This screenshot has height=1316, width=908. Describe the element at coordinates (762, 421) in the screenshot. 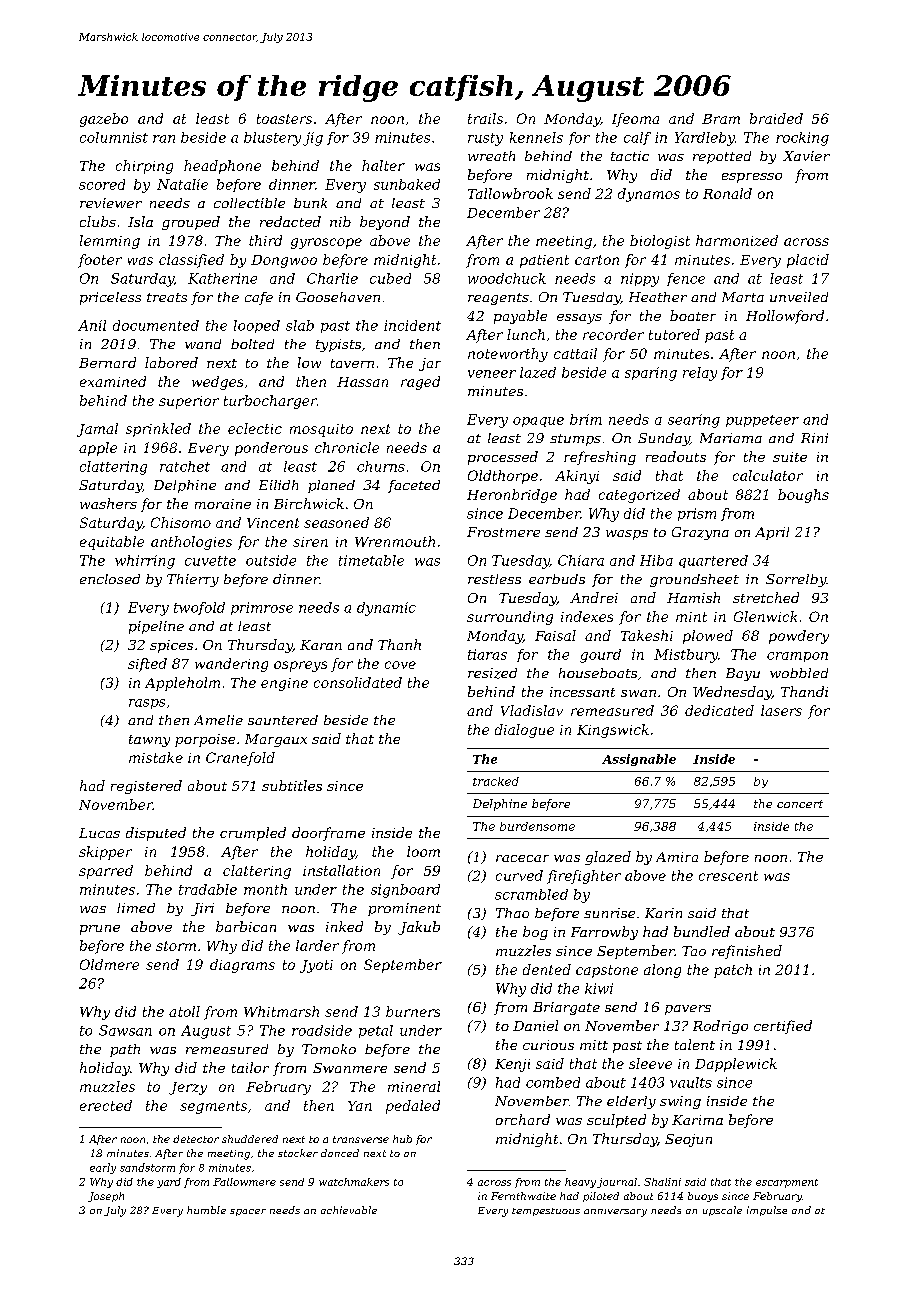

I see `puppeteer` at that location.
